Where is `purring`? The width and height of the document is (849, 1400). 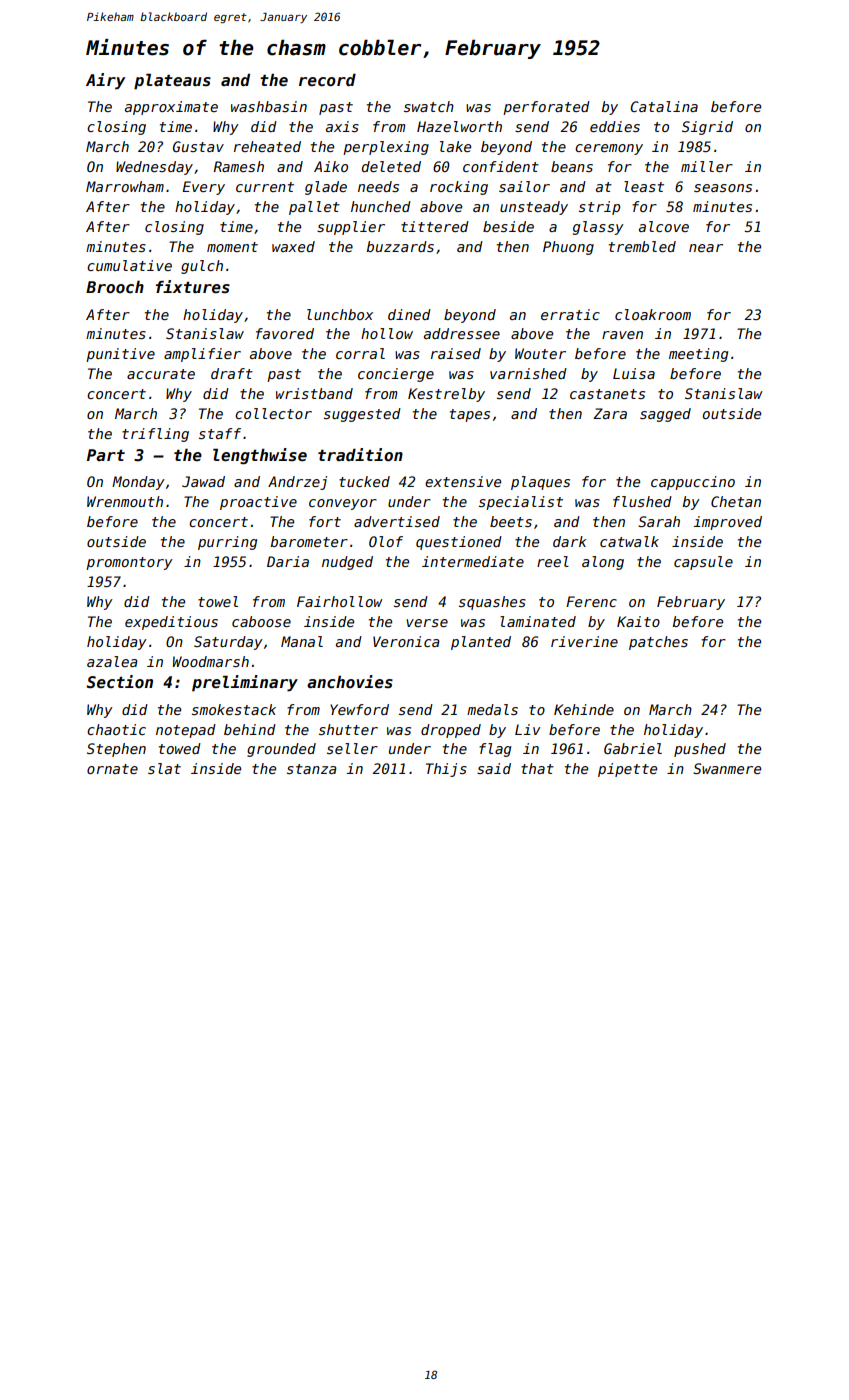 purring is located at coordinates (227, 543).
